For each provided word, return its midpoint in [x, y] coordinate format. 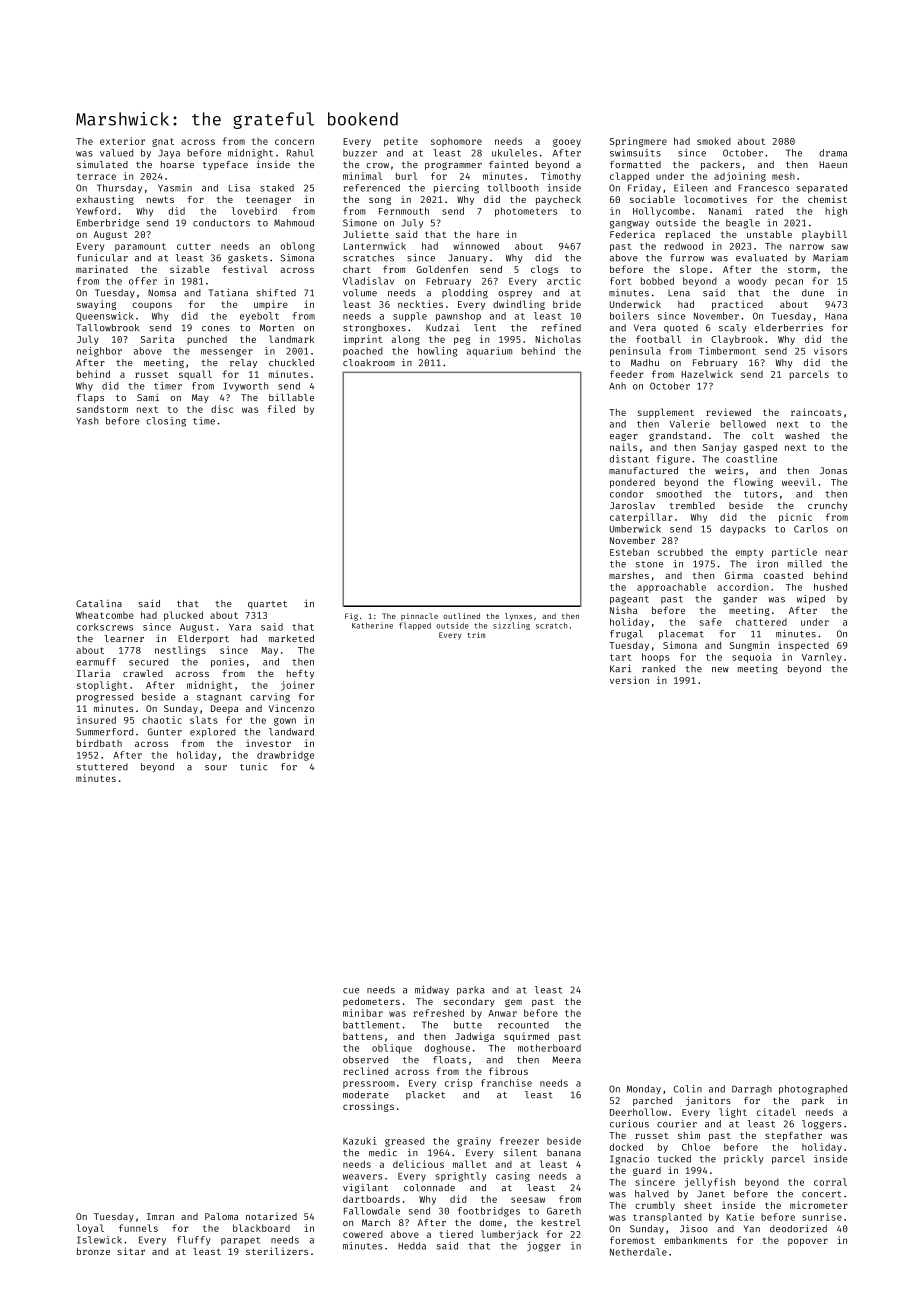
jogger [544, 1247]
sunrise [822, 1217]
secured [148, 662]
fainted [508, 164]
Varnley [822, 658]
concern [294, 142]
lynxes [518, 617]
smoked [714, 141]
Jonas [833, 470]
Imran [160, 1216]
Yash [87, 421]
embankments [695, 1240]
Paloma [221, 1216]
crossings [368, 1107]
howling [437, 352]
